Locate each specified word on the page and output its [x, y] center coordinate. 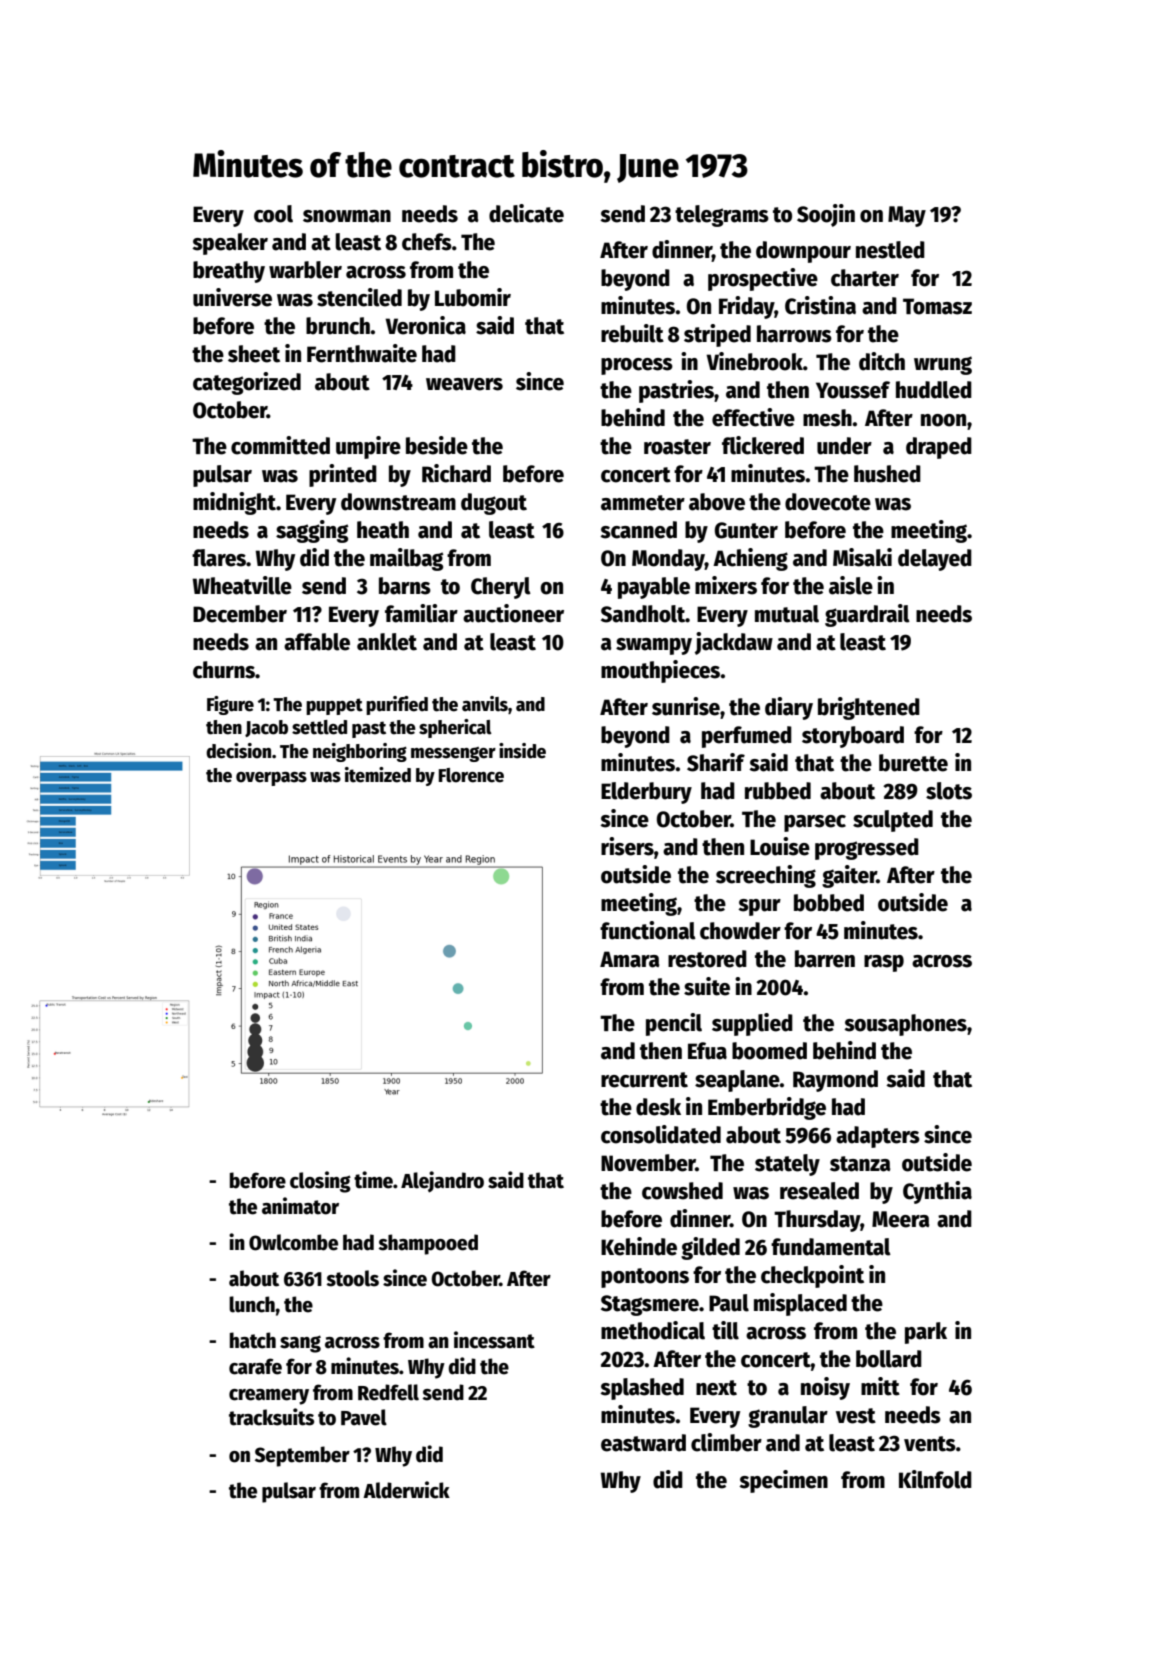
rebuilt [632, 333]
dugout [494, 504]
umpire [368, 447]
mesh [827, 418]
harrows [794, 334]
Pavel [364, 1417]
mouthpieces [661, 671]
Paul [729, 1303]
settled [319, 727]
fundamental [831, 1247]
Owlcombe [293, 1242]
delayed [935, 560]
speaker [230, 244]
